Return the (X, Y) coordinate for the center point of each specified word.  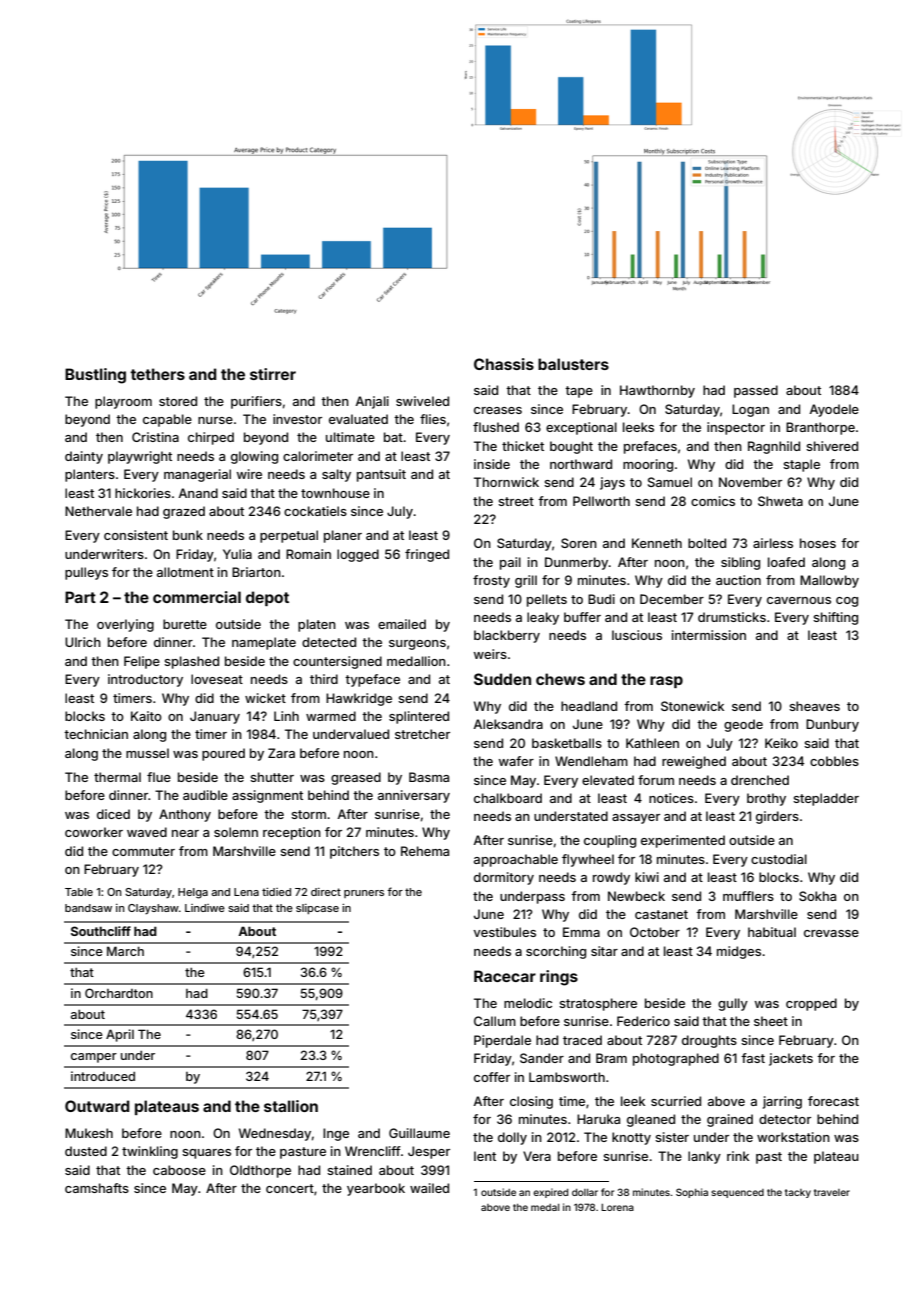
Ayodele (834, 410)
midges (739, 952)
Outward (97, 1106)
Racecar (505, 976)
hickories (143, 493)
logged (358, 555)
